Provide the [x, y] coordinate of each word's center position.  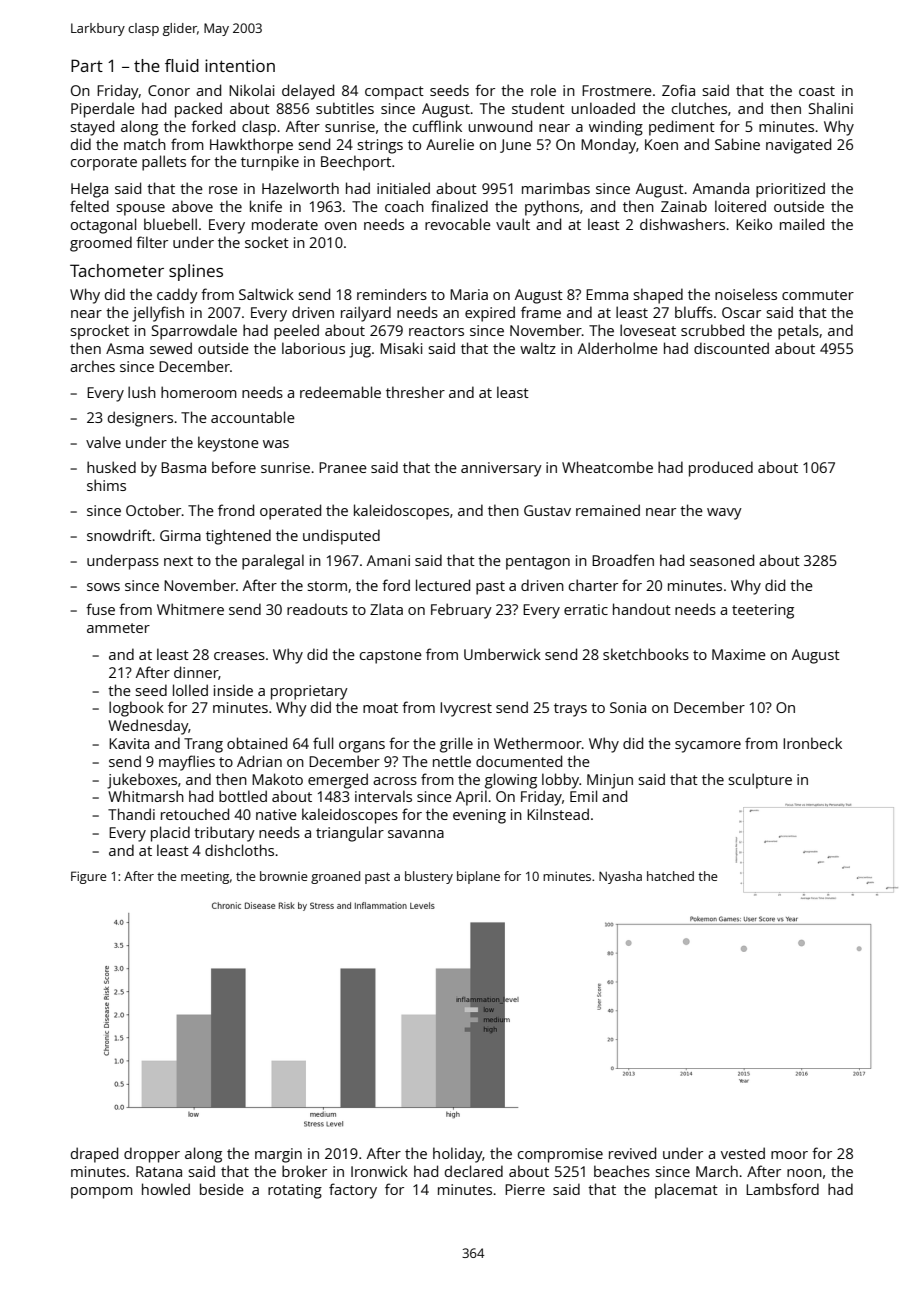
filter [152, 242]
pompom [102, 1193]
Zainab [684, 206]
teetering [763, 611]
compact [394, 93]
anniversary [501, 469]
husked [111, 467]
